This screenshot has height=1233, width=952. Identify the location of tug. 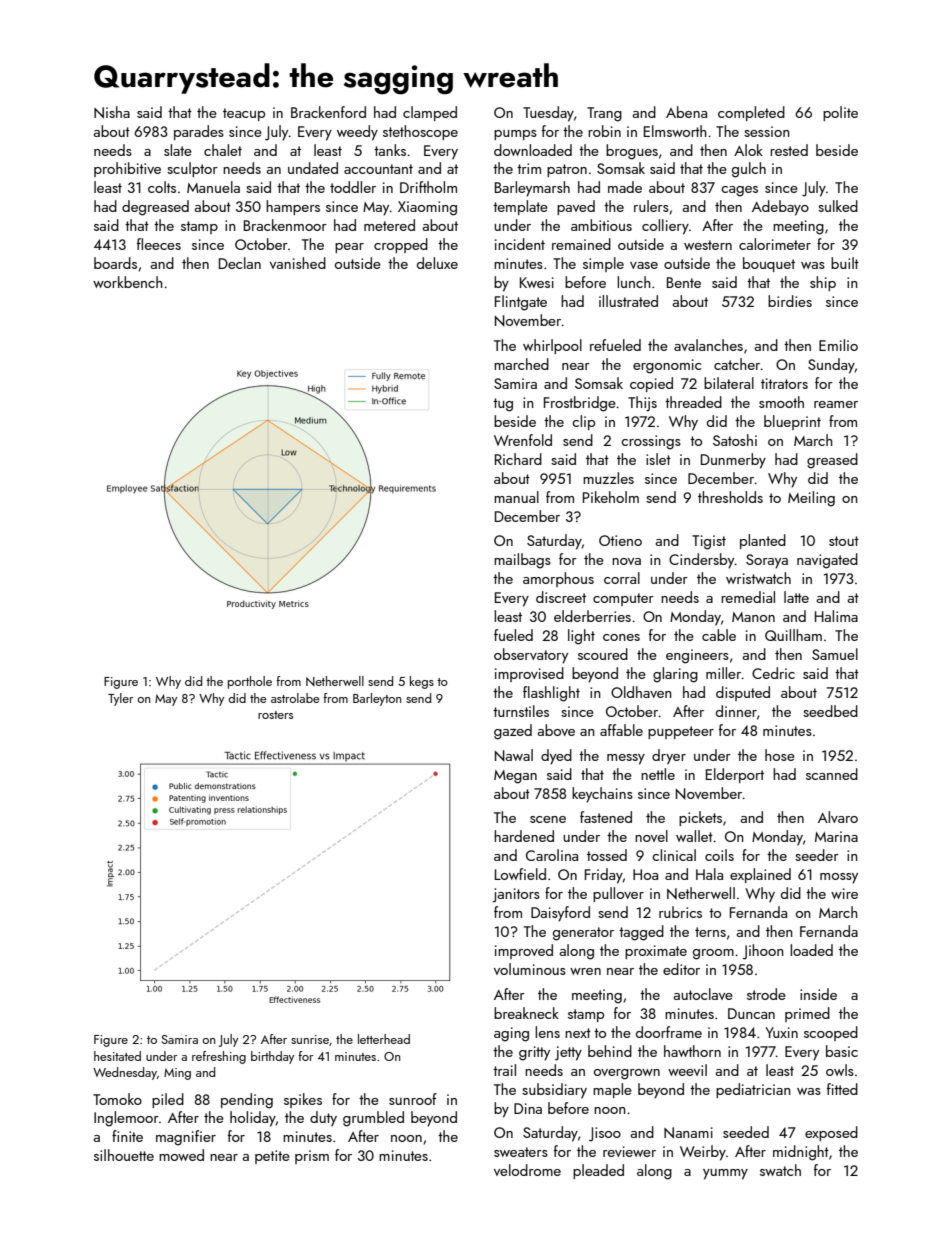
(503, 405).
